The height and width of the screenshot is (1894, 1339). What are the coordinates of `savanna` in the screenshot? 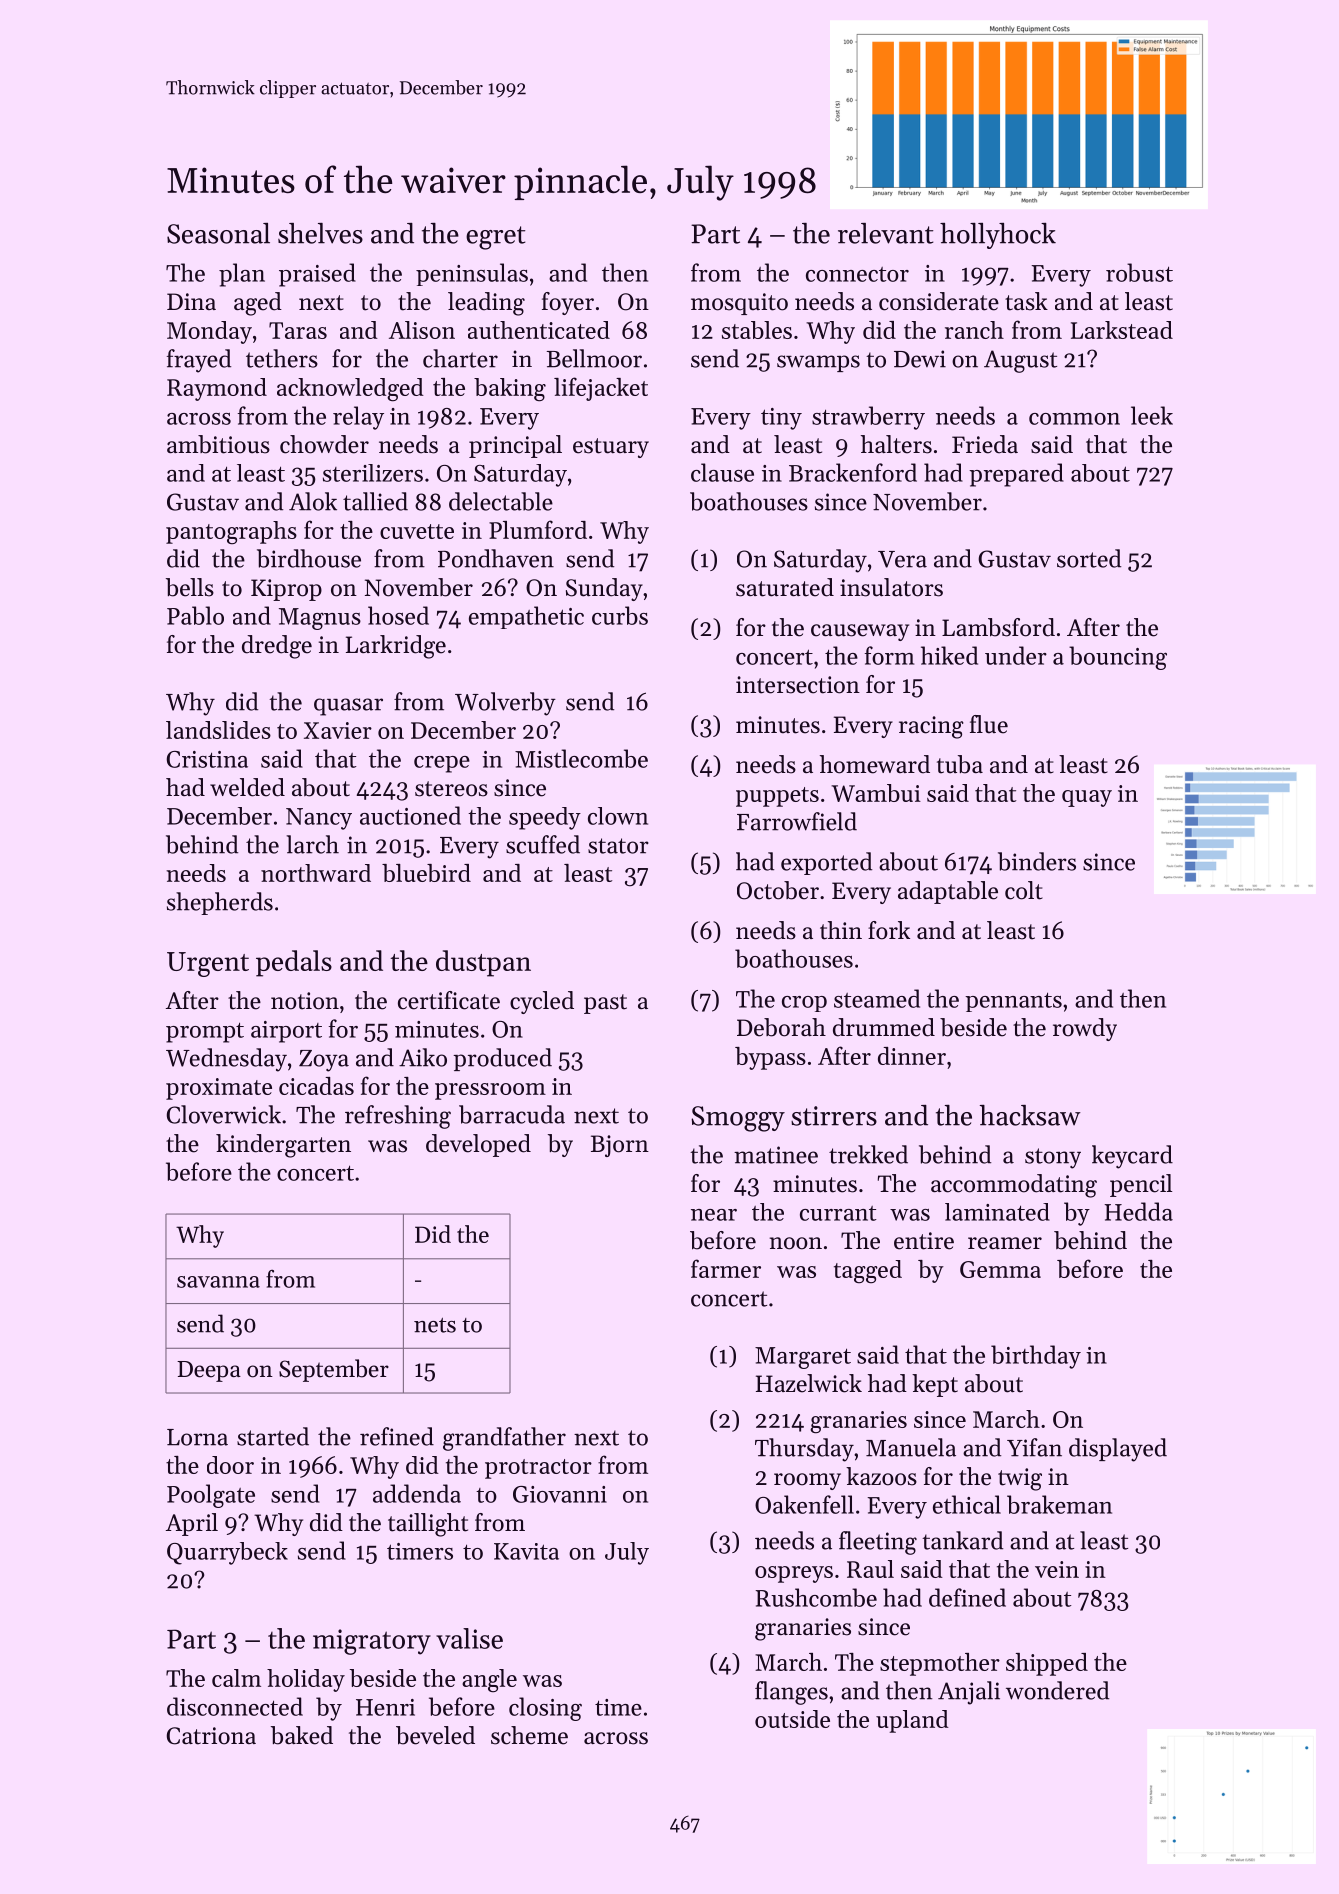 It's located at (218, 1282).
